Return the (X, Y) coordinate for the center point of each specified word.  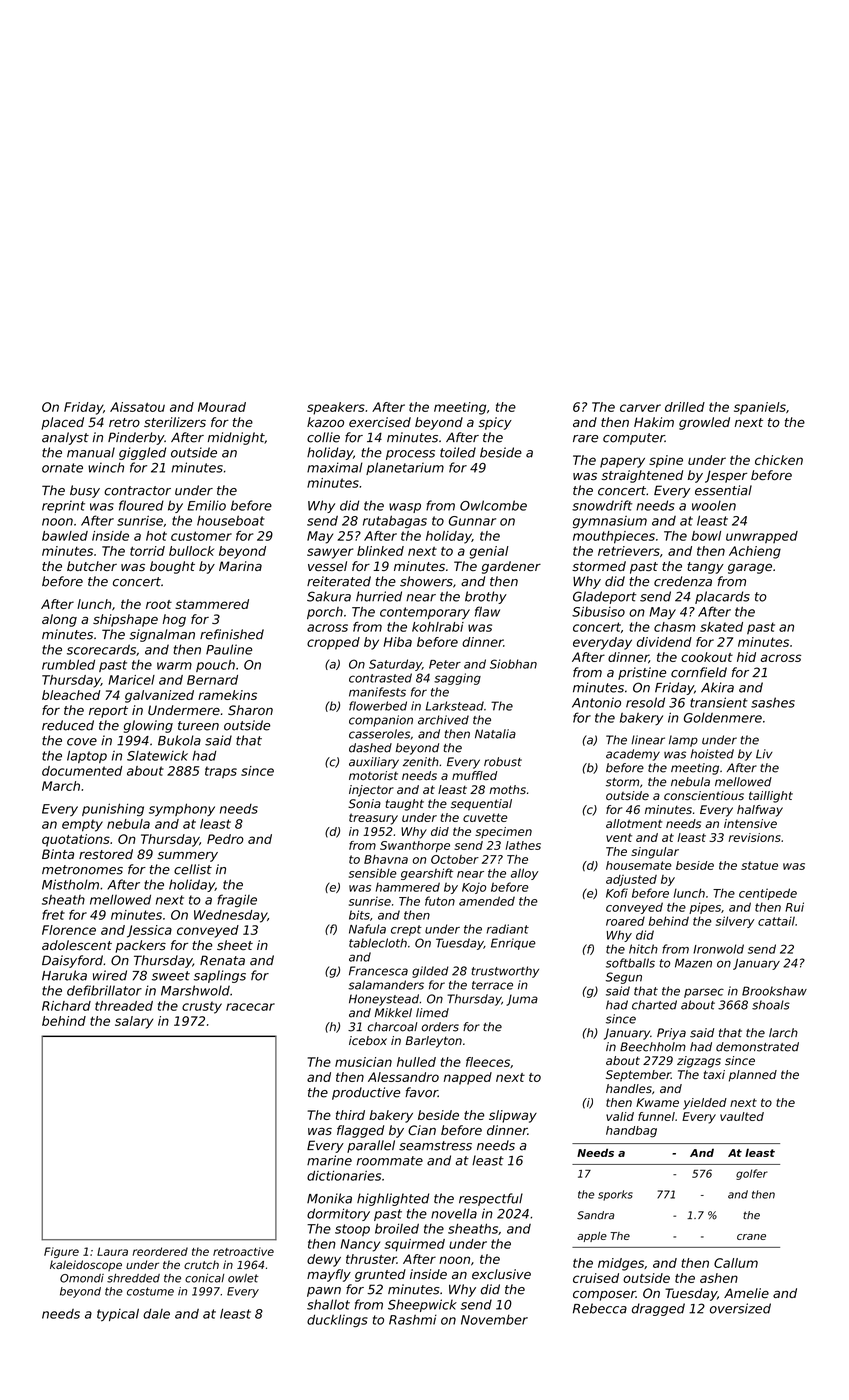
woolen (714, 505)
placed (62, 423)
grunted (380, 1275)
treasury (373, 819)
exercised (380, 422)
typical (118, 1314)
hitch (643, 949)
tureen (198, 726)
